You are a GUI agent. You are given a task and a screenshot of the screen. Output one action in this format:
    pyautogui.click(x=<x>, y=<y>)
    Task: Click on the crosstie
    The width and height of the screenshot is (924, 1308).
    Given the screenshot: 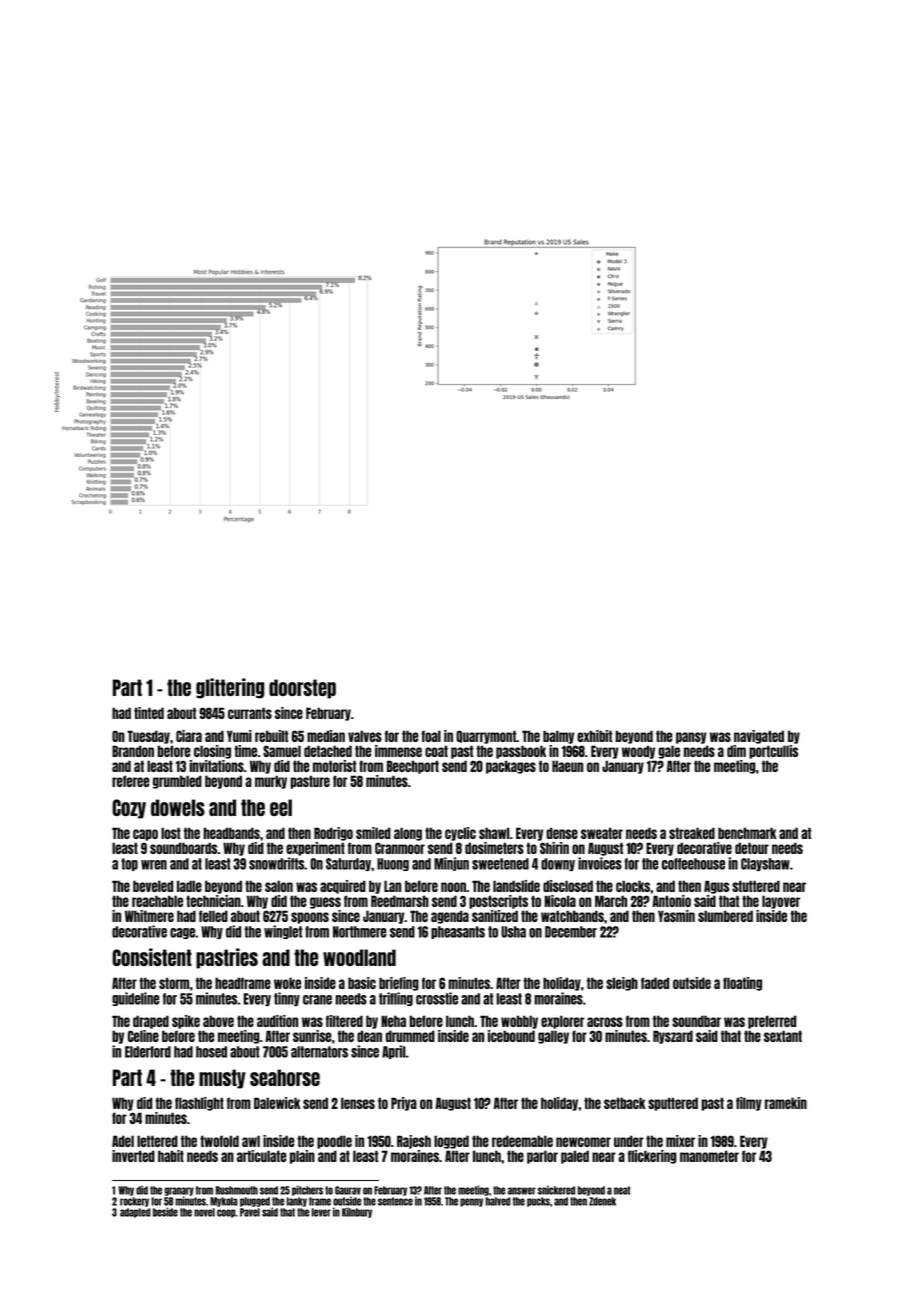 What is the action you would take?
    pyautogui.click(x=437, y=998)
